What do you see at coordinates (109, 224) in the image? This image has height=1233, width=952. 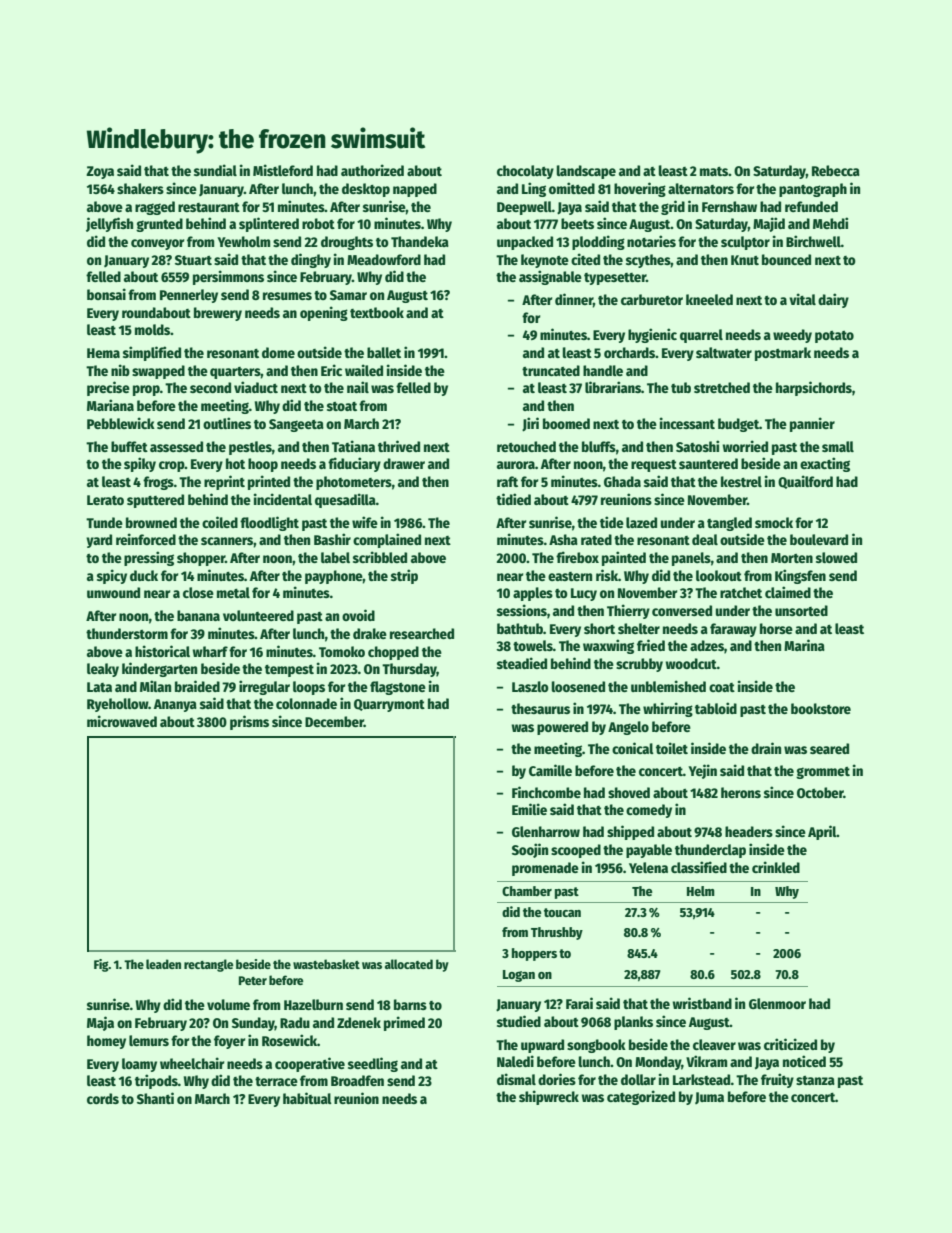 I see `jellyfish` at bounding box center [109, 224].
